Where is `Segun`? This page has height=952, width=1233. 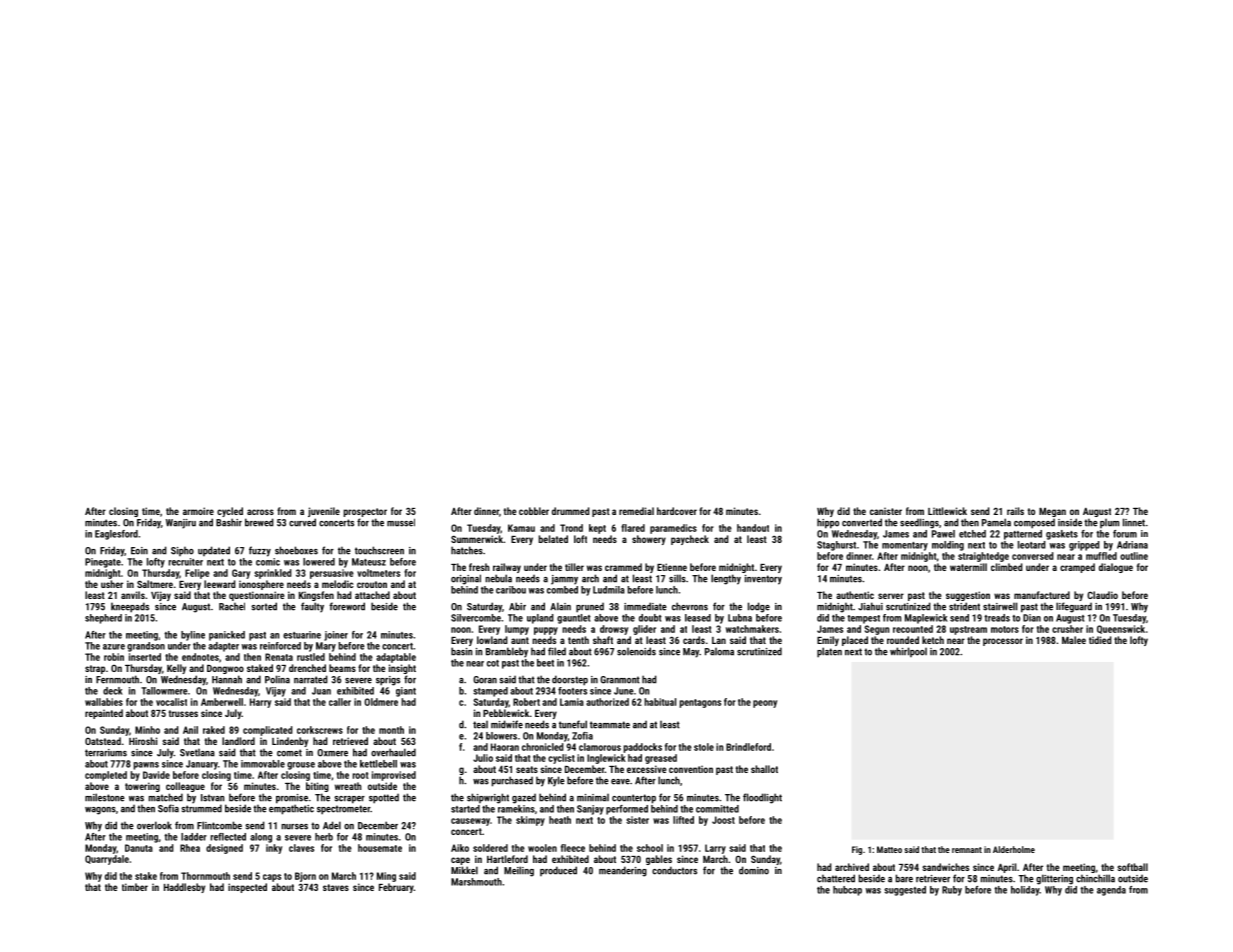 Segun is located at coordinates (876, 630).
